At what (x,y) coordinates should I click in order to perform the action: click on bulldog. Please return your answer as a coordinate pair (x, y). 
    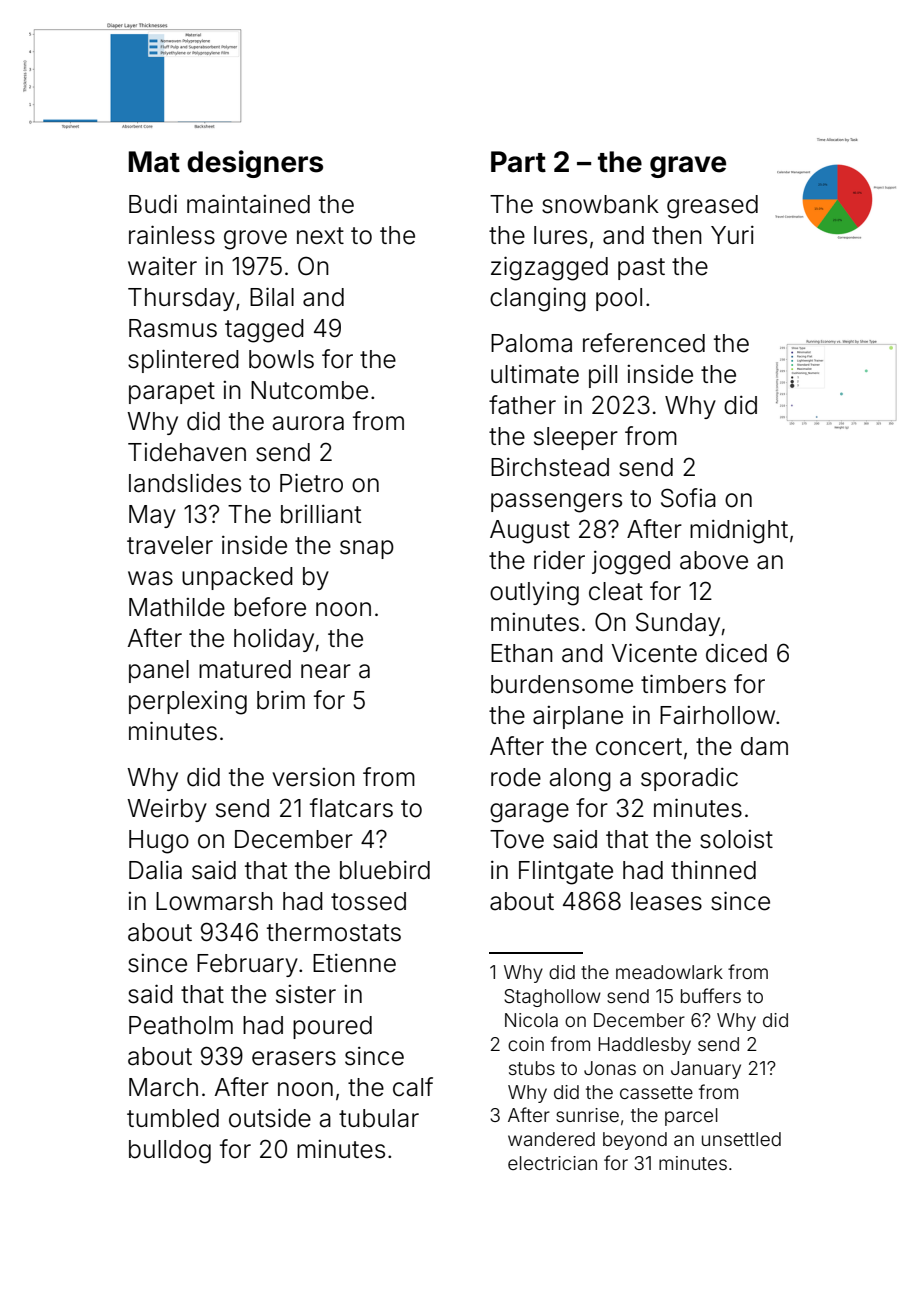
    Looking at the image, I should click on (170, 1152).
